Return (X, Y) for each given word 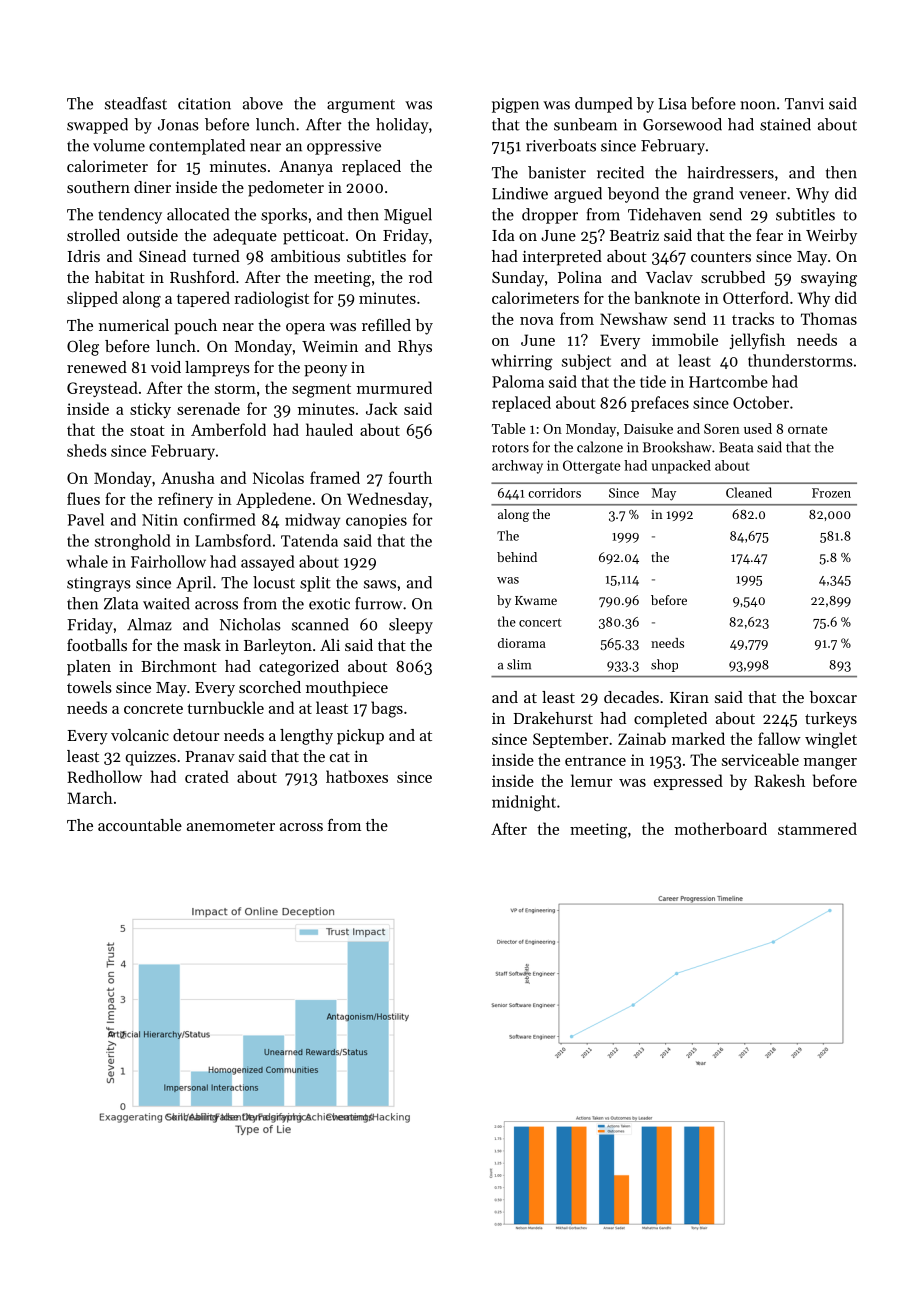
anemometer (231, 826)
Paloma (518, 381)
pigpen (515, 105)
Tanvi (804, 104)
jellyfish (757, 341)
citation (204, 104)
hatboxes (357, 776)
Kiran (689, 697)
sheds (87, 450)
